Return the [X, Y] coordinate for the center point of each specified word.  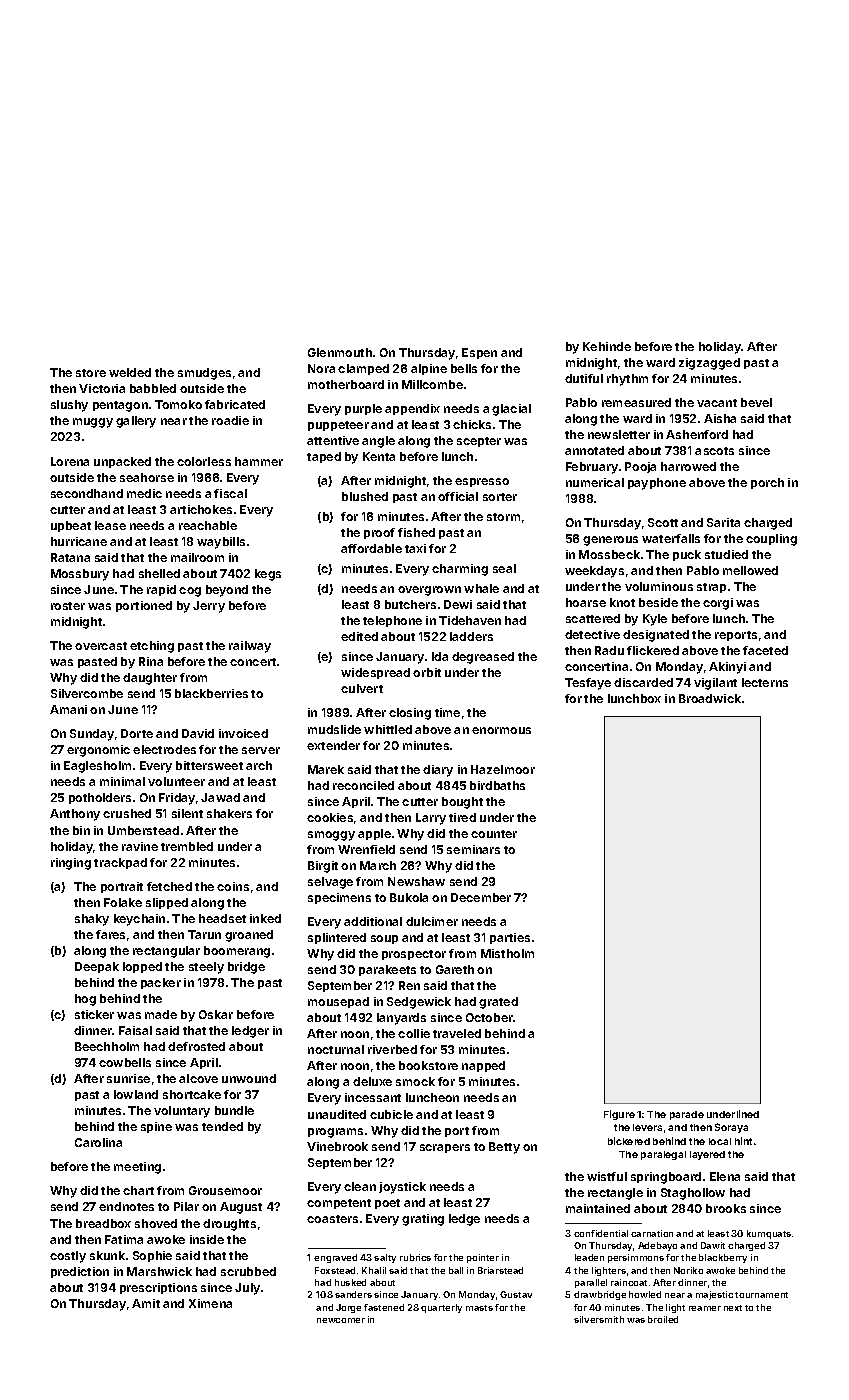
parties [510, 938]
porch [767, 483]
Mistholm [507, 953]
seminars [473, 849]
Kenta [379, 456]
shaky [92, 920]
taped [324, 457]
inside [207, 1239]
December [481, 897]
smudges [204, 374]
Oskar [216, 1014]
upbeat [71, 526]
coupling [771, 540]
